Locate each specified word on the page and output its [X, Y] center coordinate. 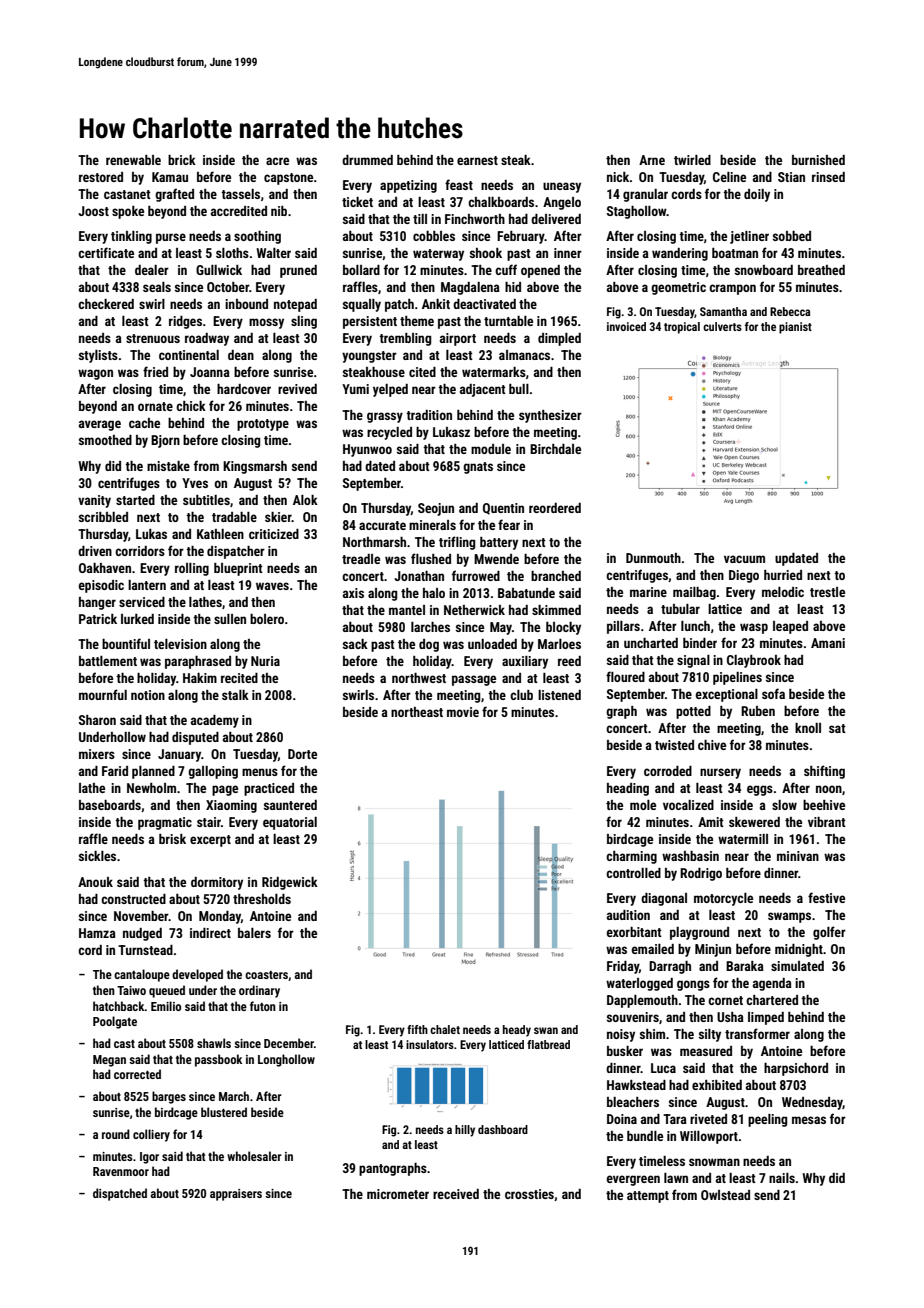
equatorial [290, 823]
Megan [109, 1061]
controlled [633, 873]
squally [362, 305]
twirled [692, 160]
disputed [195, 738]
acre [277, 161]
